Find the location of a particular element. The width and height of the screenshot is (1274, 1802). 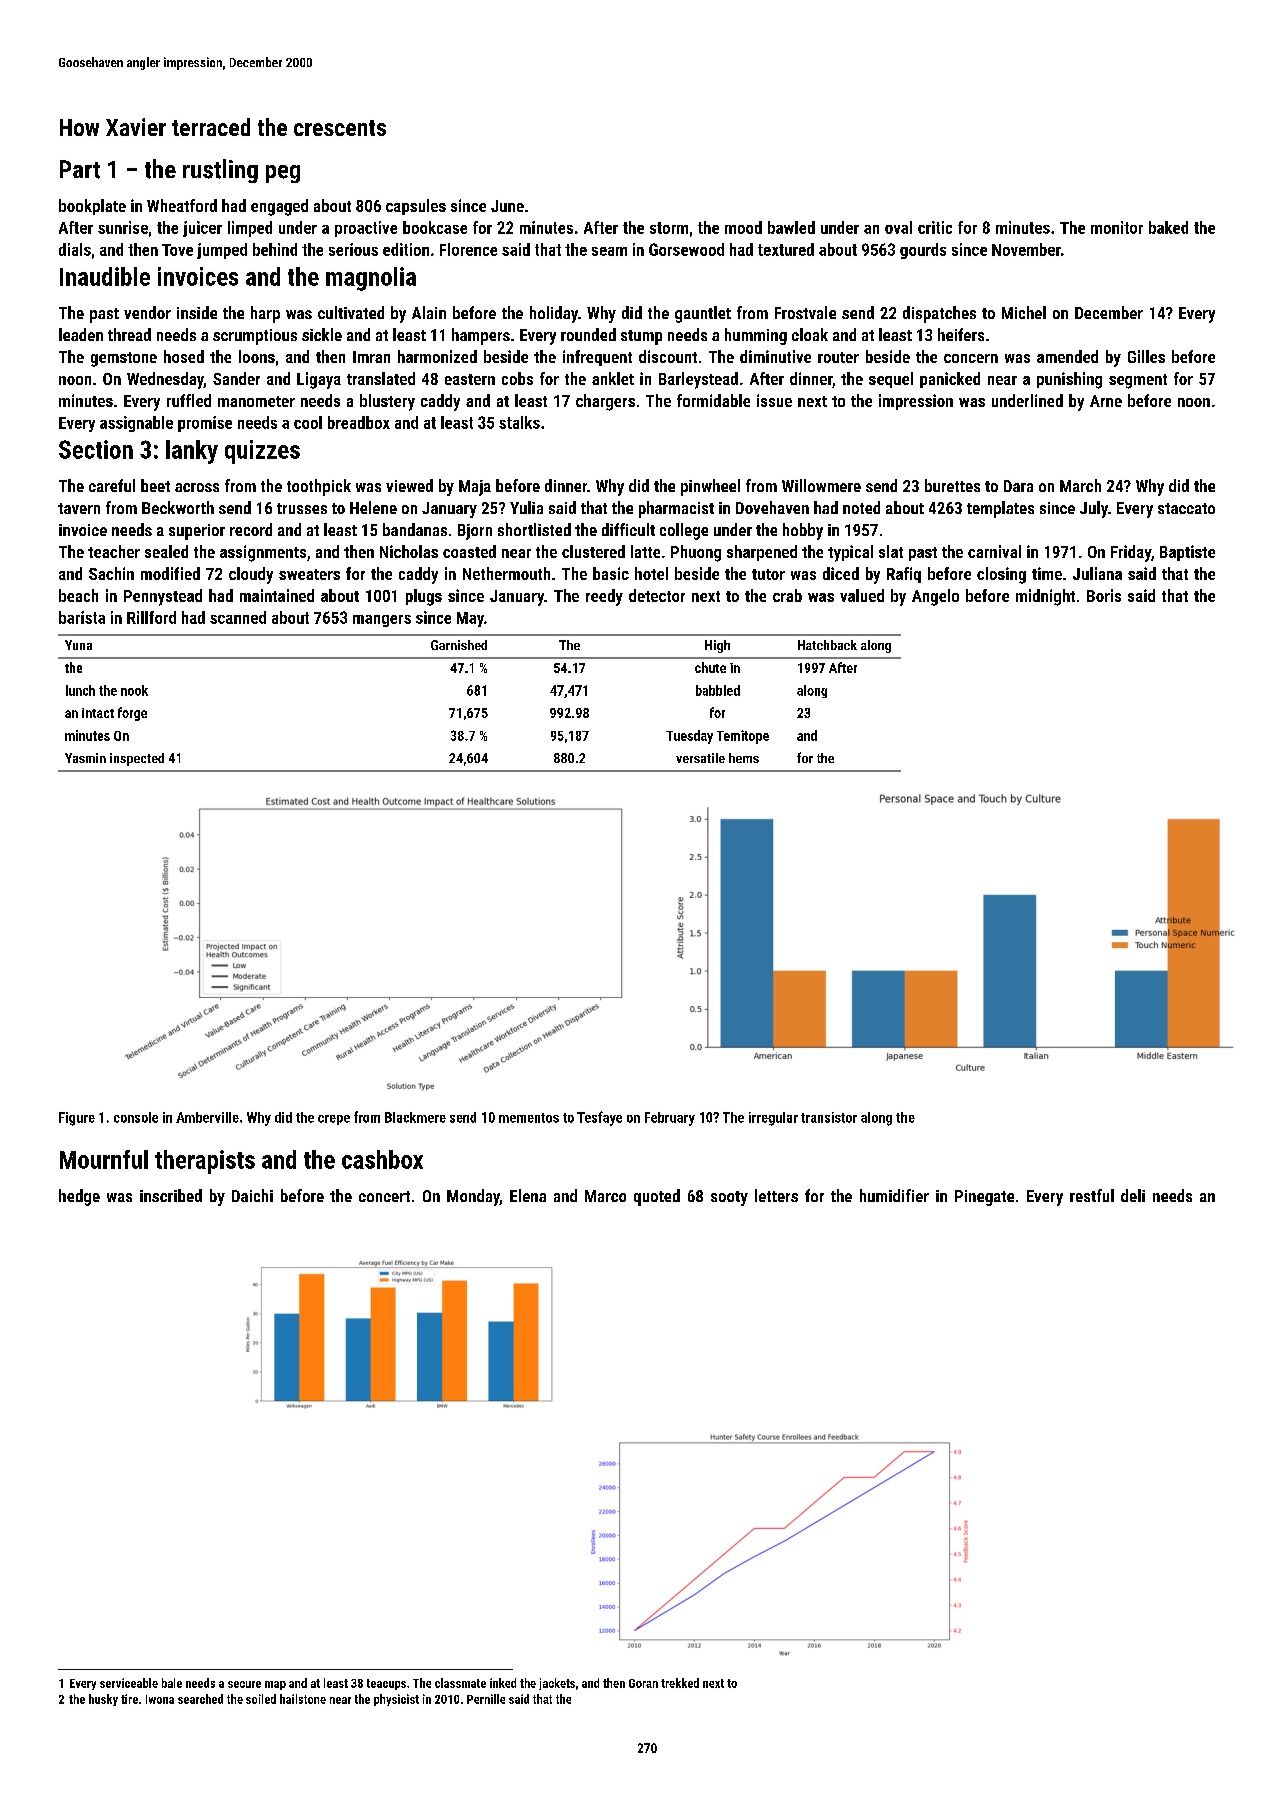

burettes is located at coordinates (952, 485).
